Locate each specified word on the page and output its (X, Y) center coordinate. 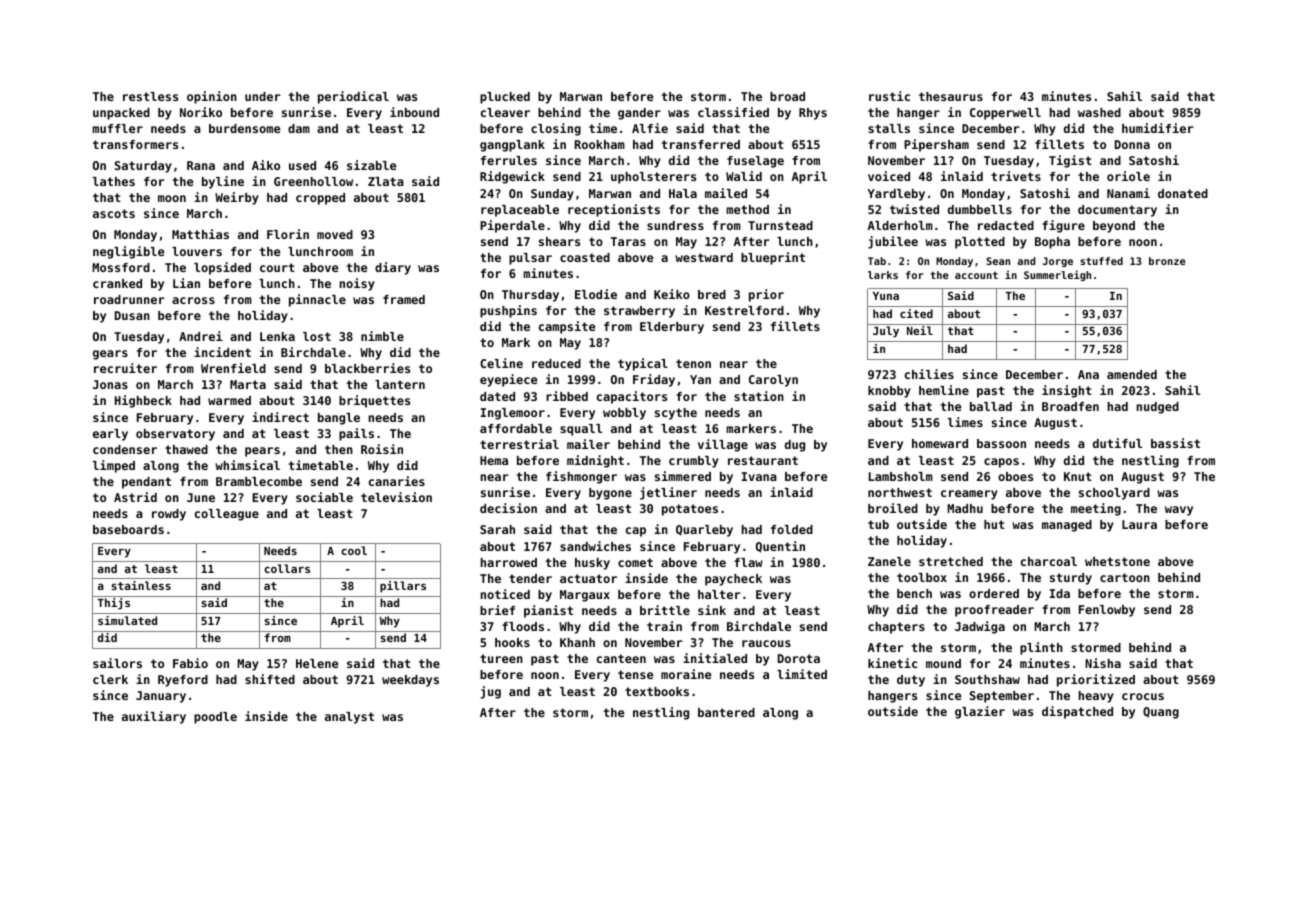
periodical (353, 97)
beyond (1114, 227)
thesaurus (951, 96)
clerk (110, 679)
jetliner (668, 493)
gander (639, 114)
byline (223, 182)
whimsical (247, 465)
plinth (1041, 648)
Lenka (277, 336)
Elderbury (672, 328)
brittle (665, 610)
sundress (675, 225)
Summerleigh (1057, 275)
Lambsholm (901, 476)
